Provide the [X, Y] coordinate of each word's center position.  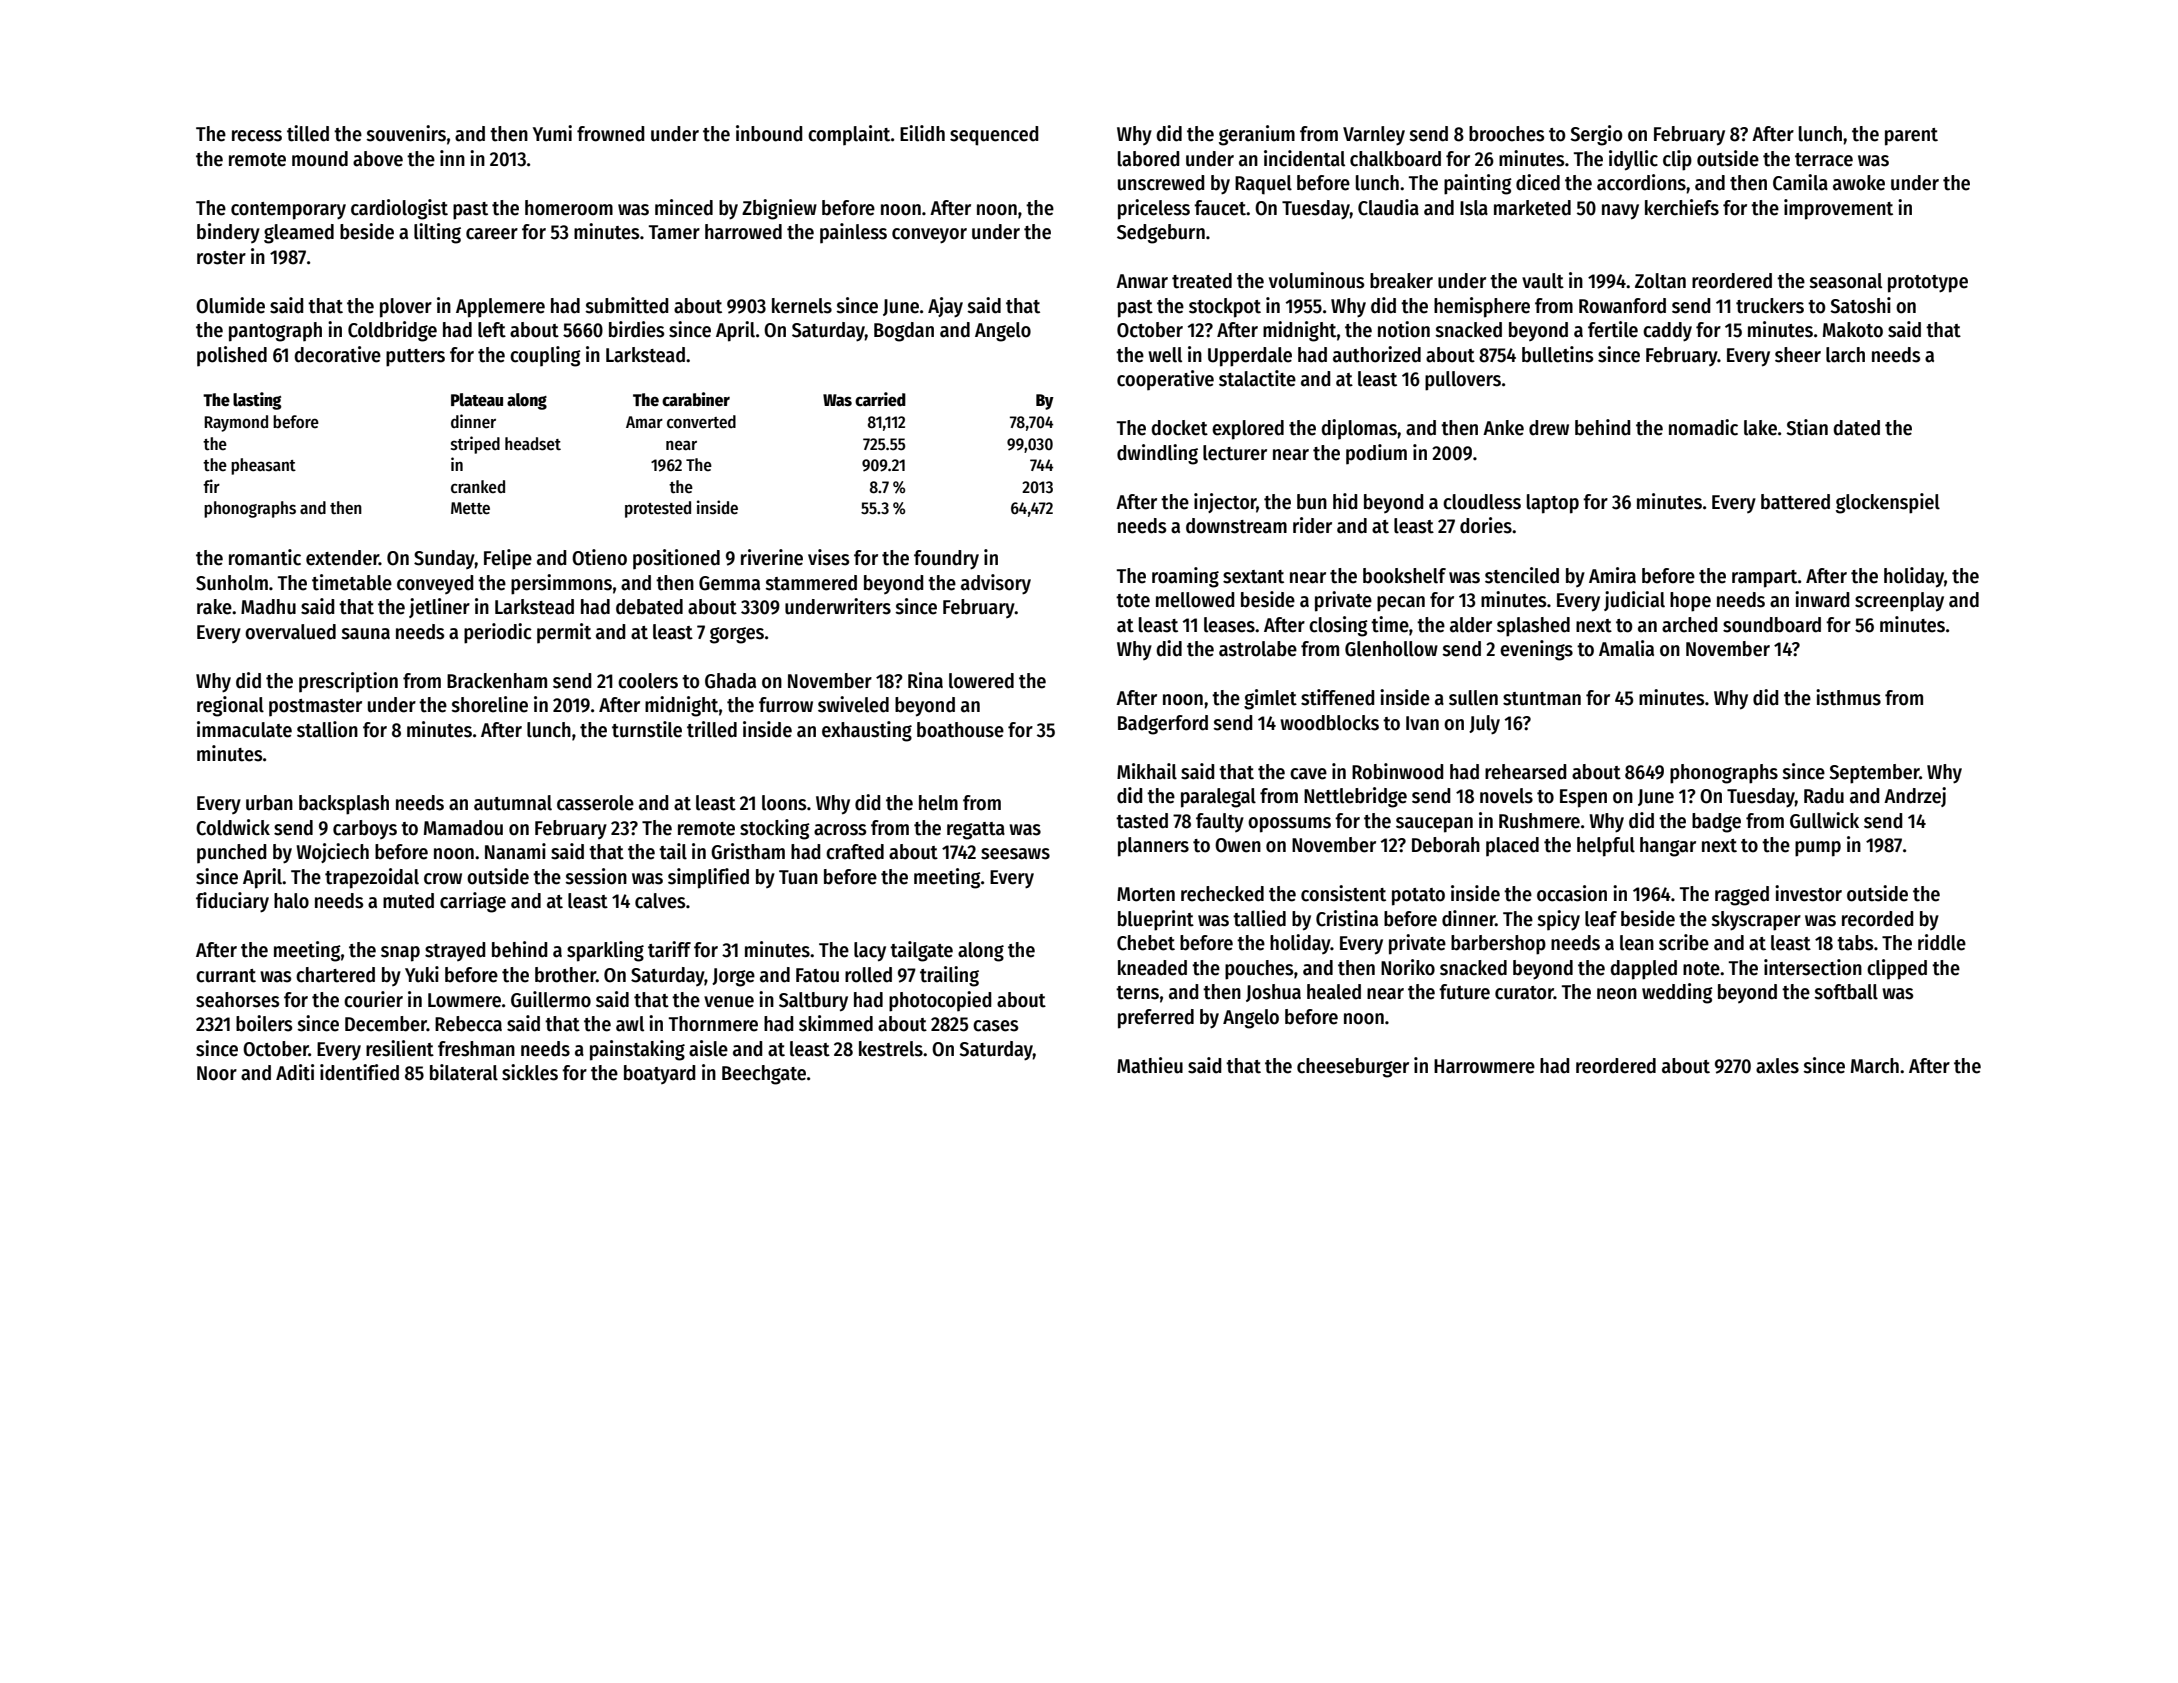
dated [1856, 428]
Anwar [1142, 281]
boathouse [960, 730]
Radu [1824, 796]
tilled [308, 133]
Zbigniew [779, 209]
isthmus [1848, 697]
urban [269, 803]
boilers [264, 1023]
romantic [265, 557]
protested [658, 509]
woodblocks [1329, 723]
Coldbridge [392, 331]
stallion [327, 729]
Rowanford [1622, 306]
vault [1543, 281]
